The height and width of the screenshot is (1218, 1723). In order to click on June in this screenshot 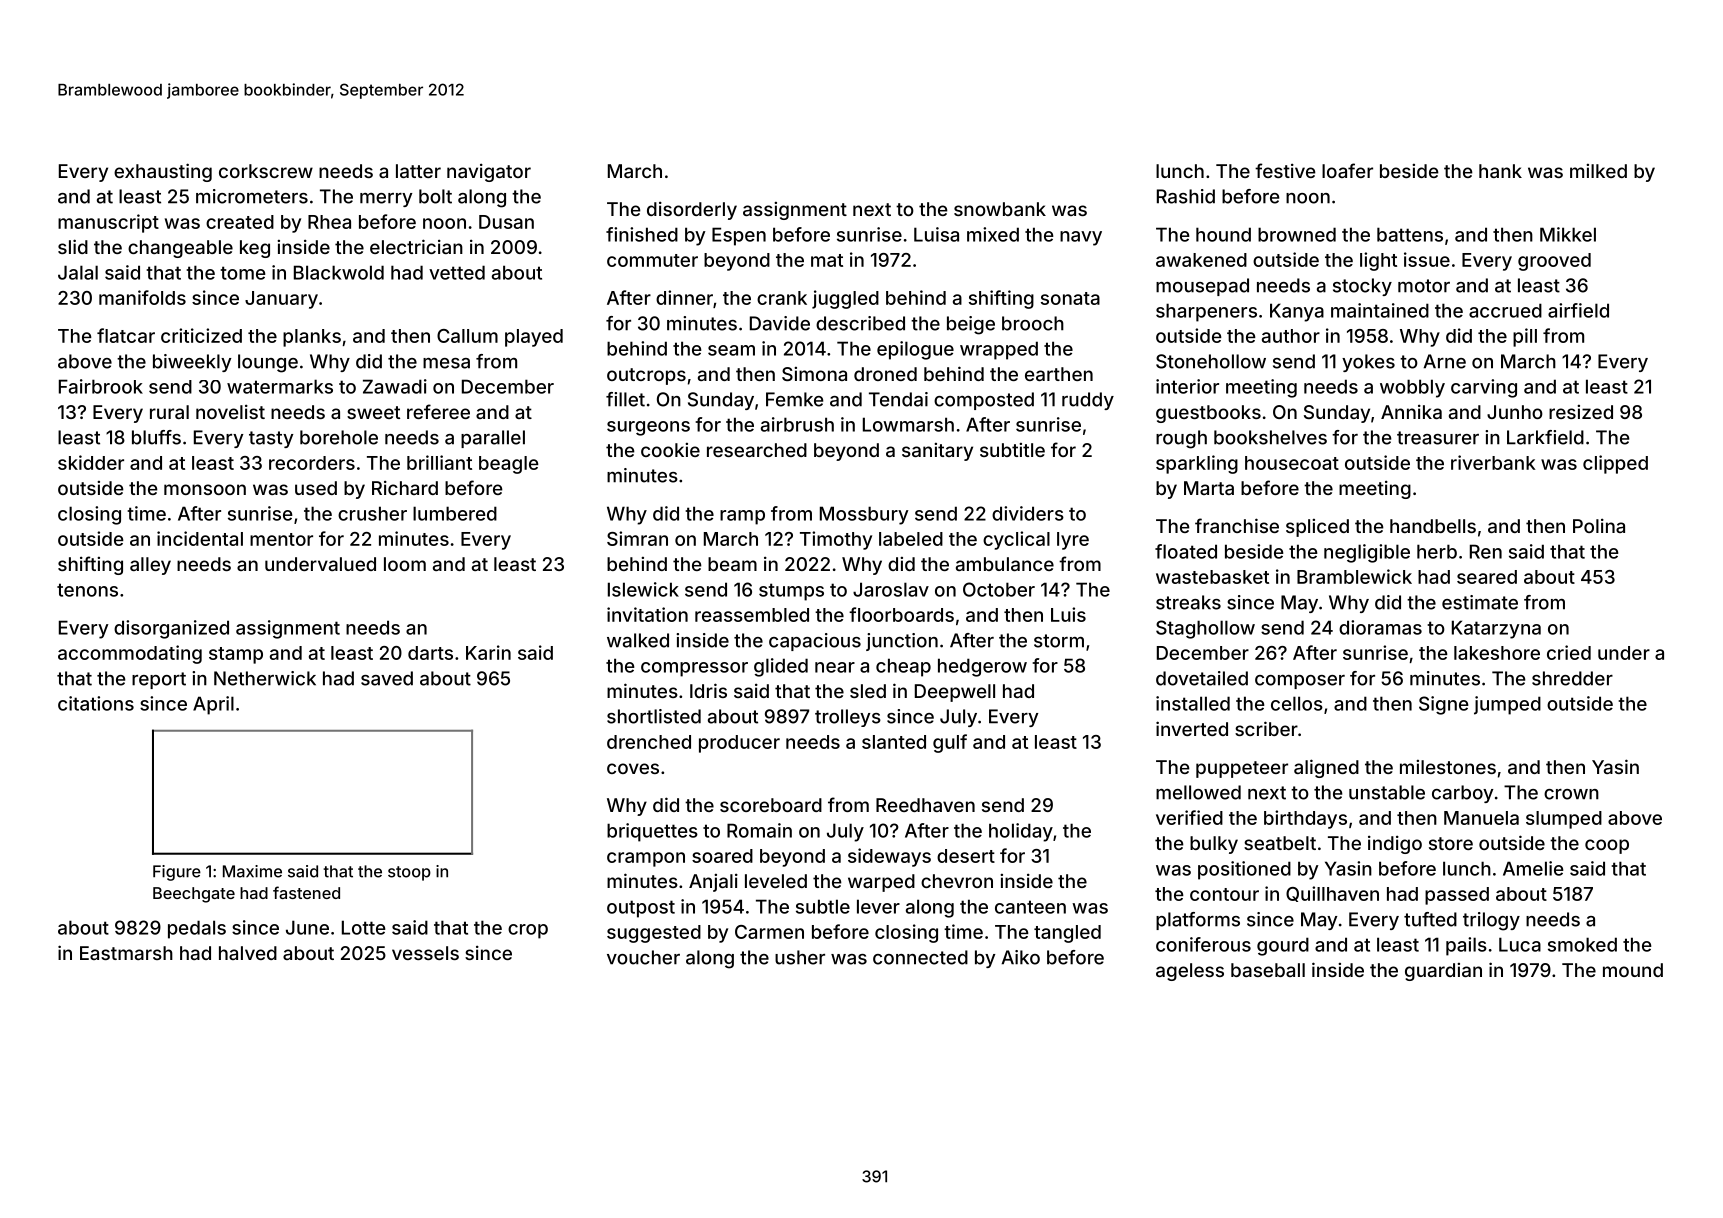, I will do `click(307, 927)`.
